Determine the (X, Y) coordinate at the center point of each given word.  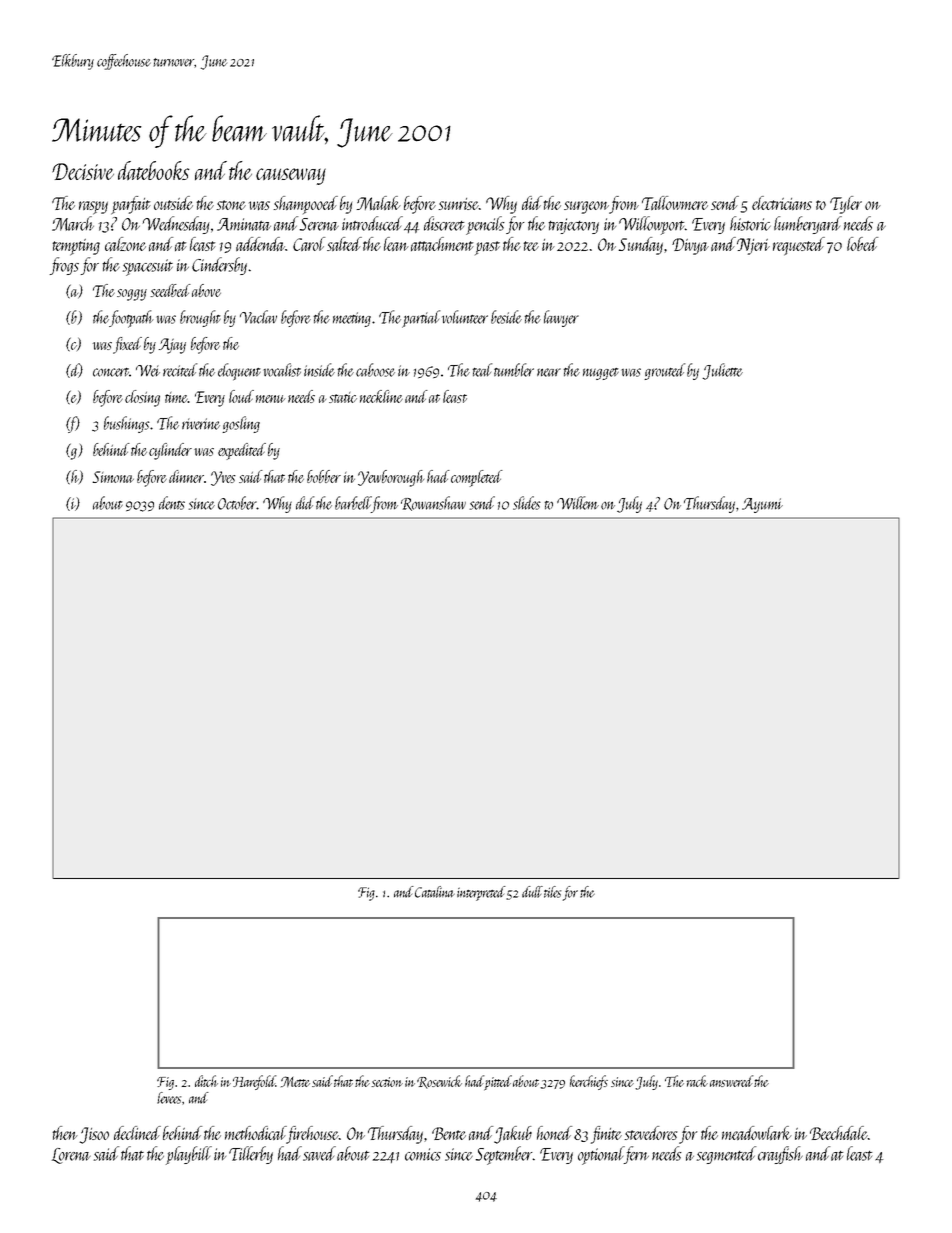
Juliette (722, 371)
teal (482, 370)
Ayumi (762, 505)
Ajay (172, 346)
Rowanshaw (433, 503)
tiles (552, 892)
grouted (664, 371)
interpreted (481, 893)
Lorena (71, 1156)
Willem (578, 503)
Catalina (435, 892)
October (237, 503)
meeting (352, 319)
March (73, 223)
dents (172, 503)
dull (532, 892)
